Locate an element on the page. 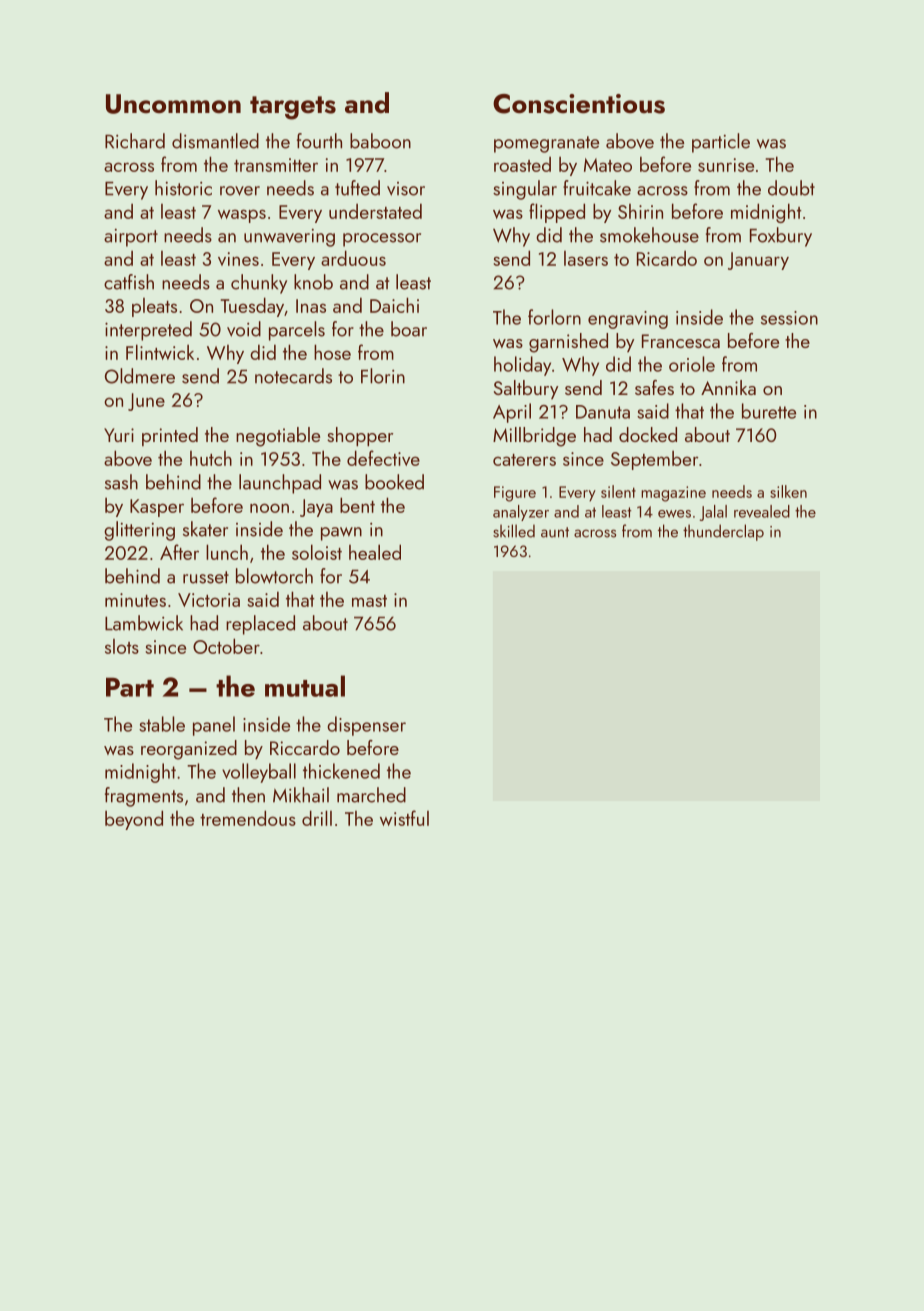  tufted is located at coordinates (357, 188).
